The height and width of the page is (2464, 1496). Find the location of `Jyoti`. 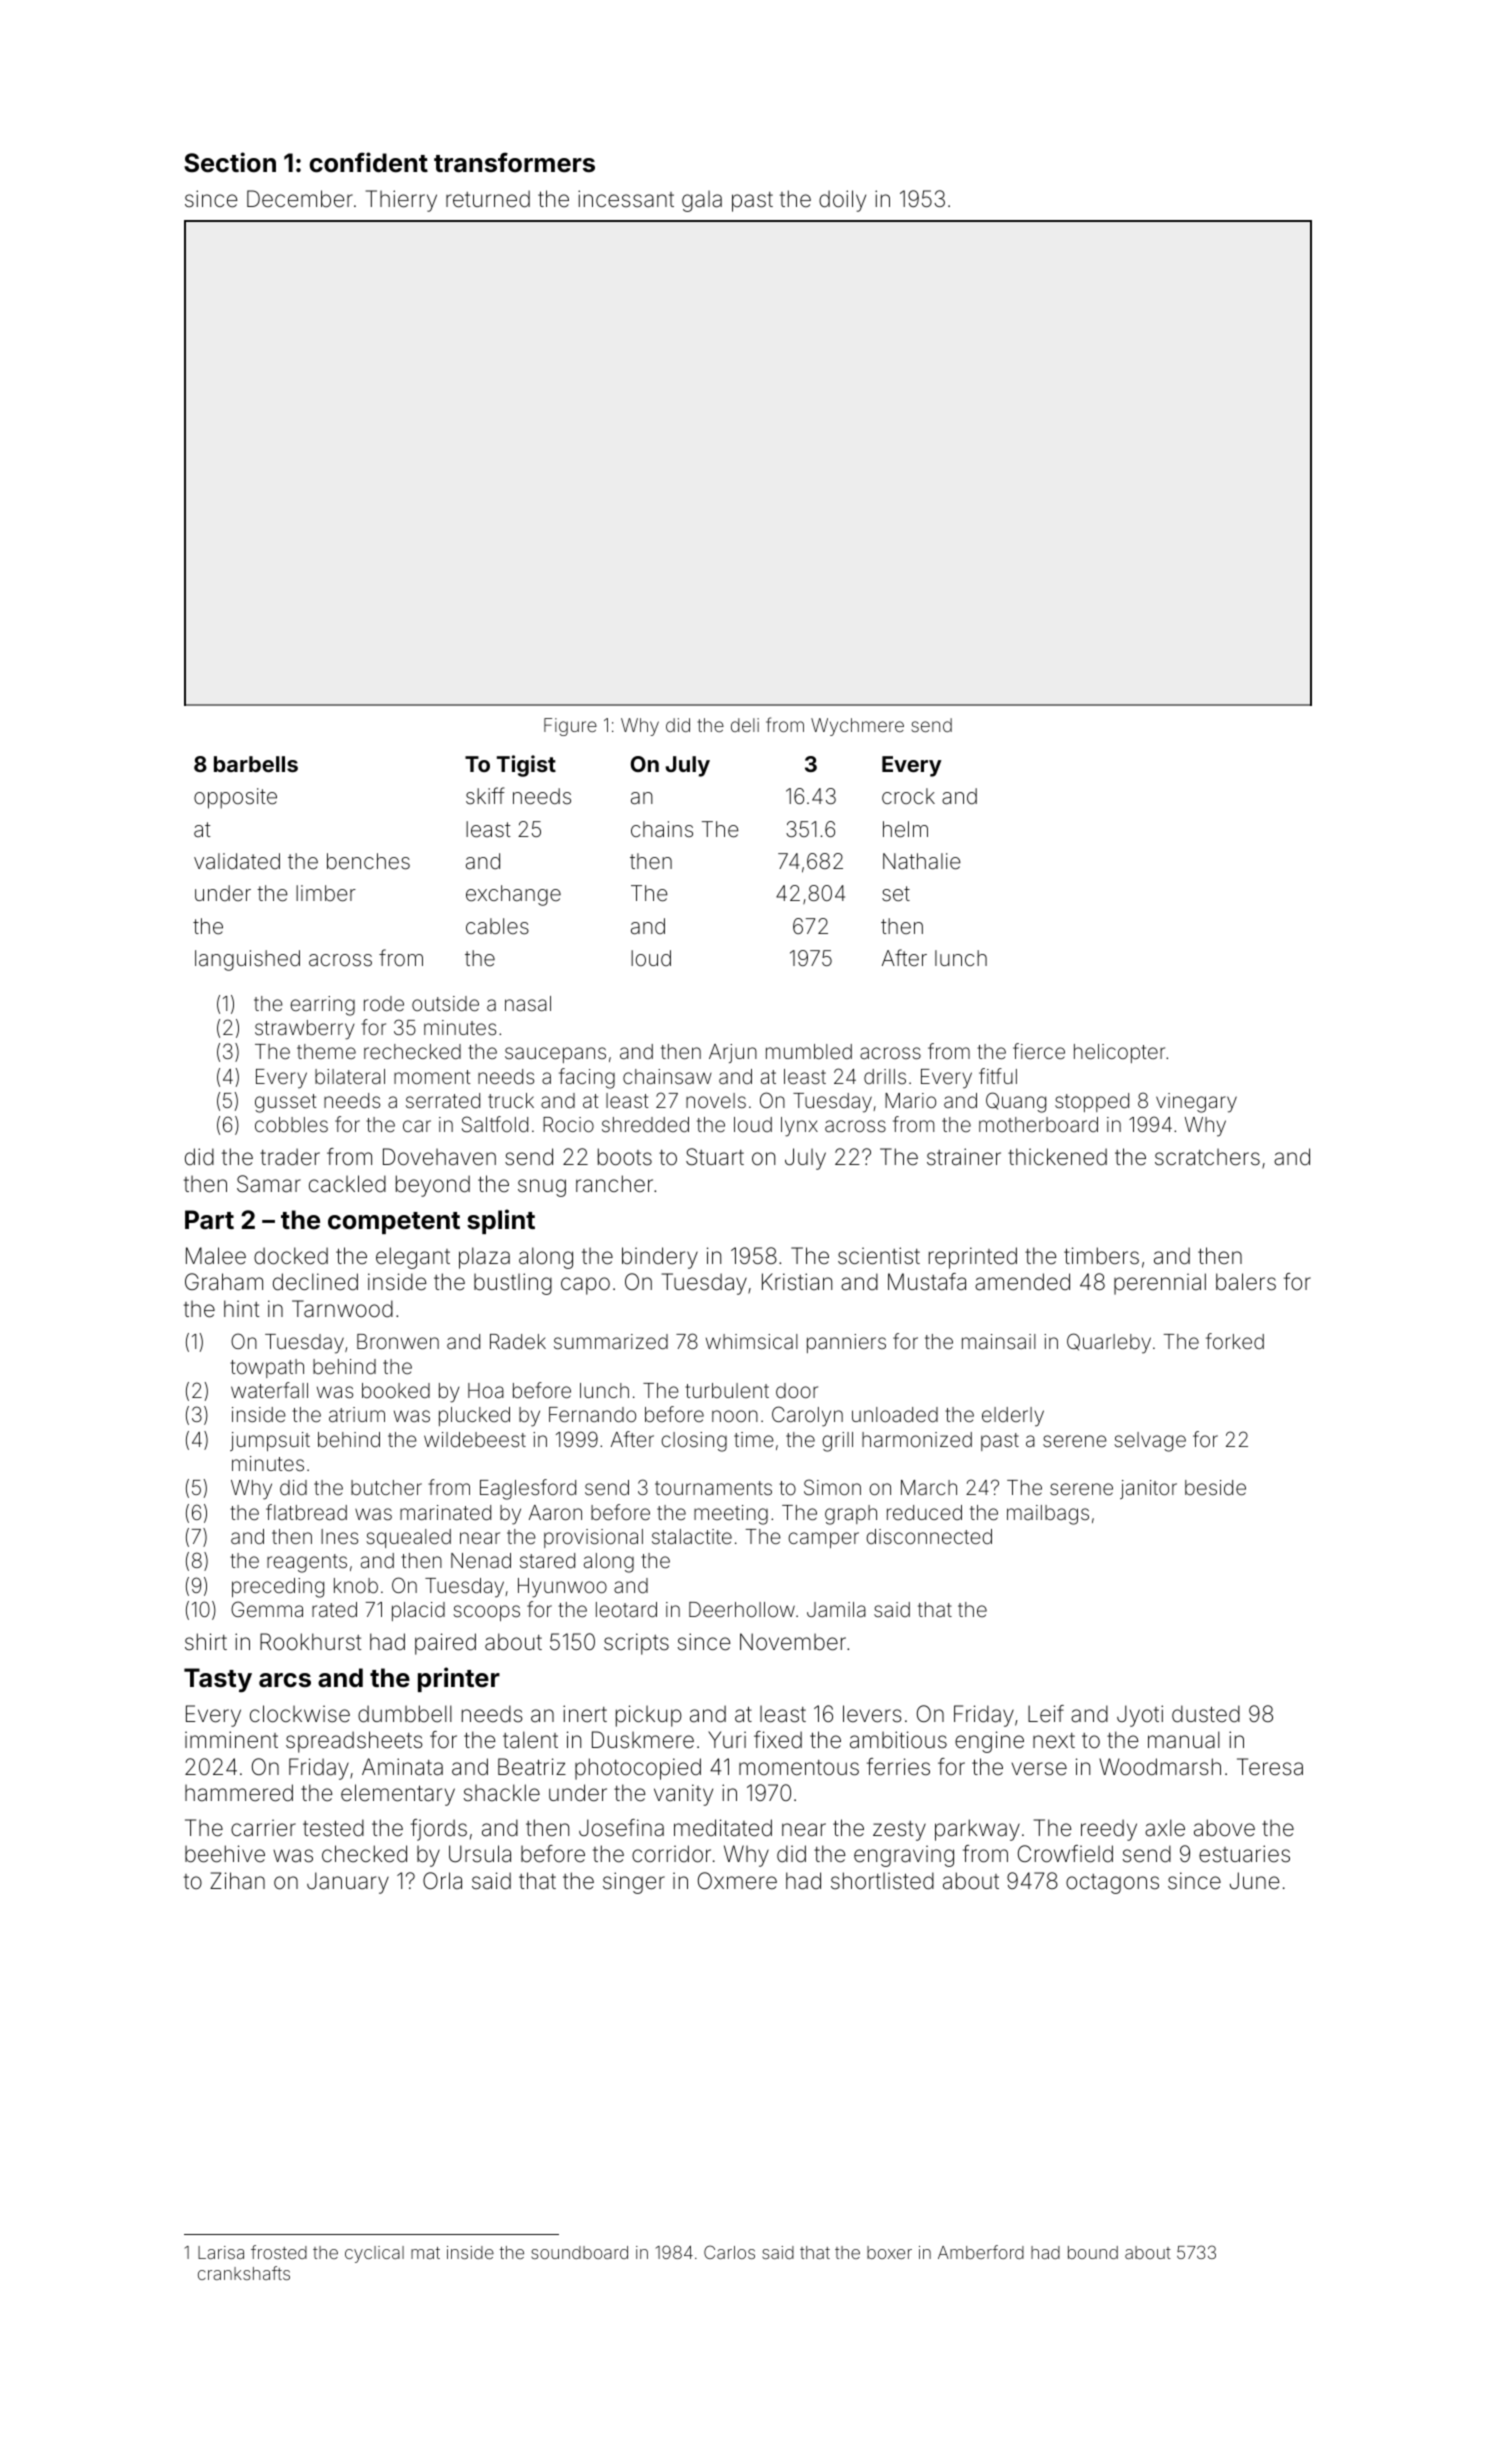

Jyoti is located at coordinates (1140, 1716).
